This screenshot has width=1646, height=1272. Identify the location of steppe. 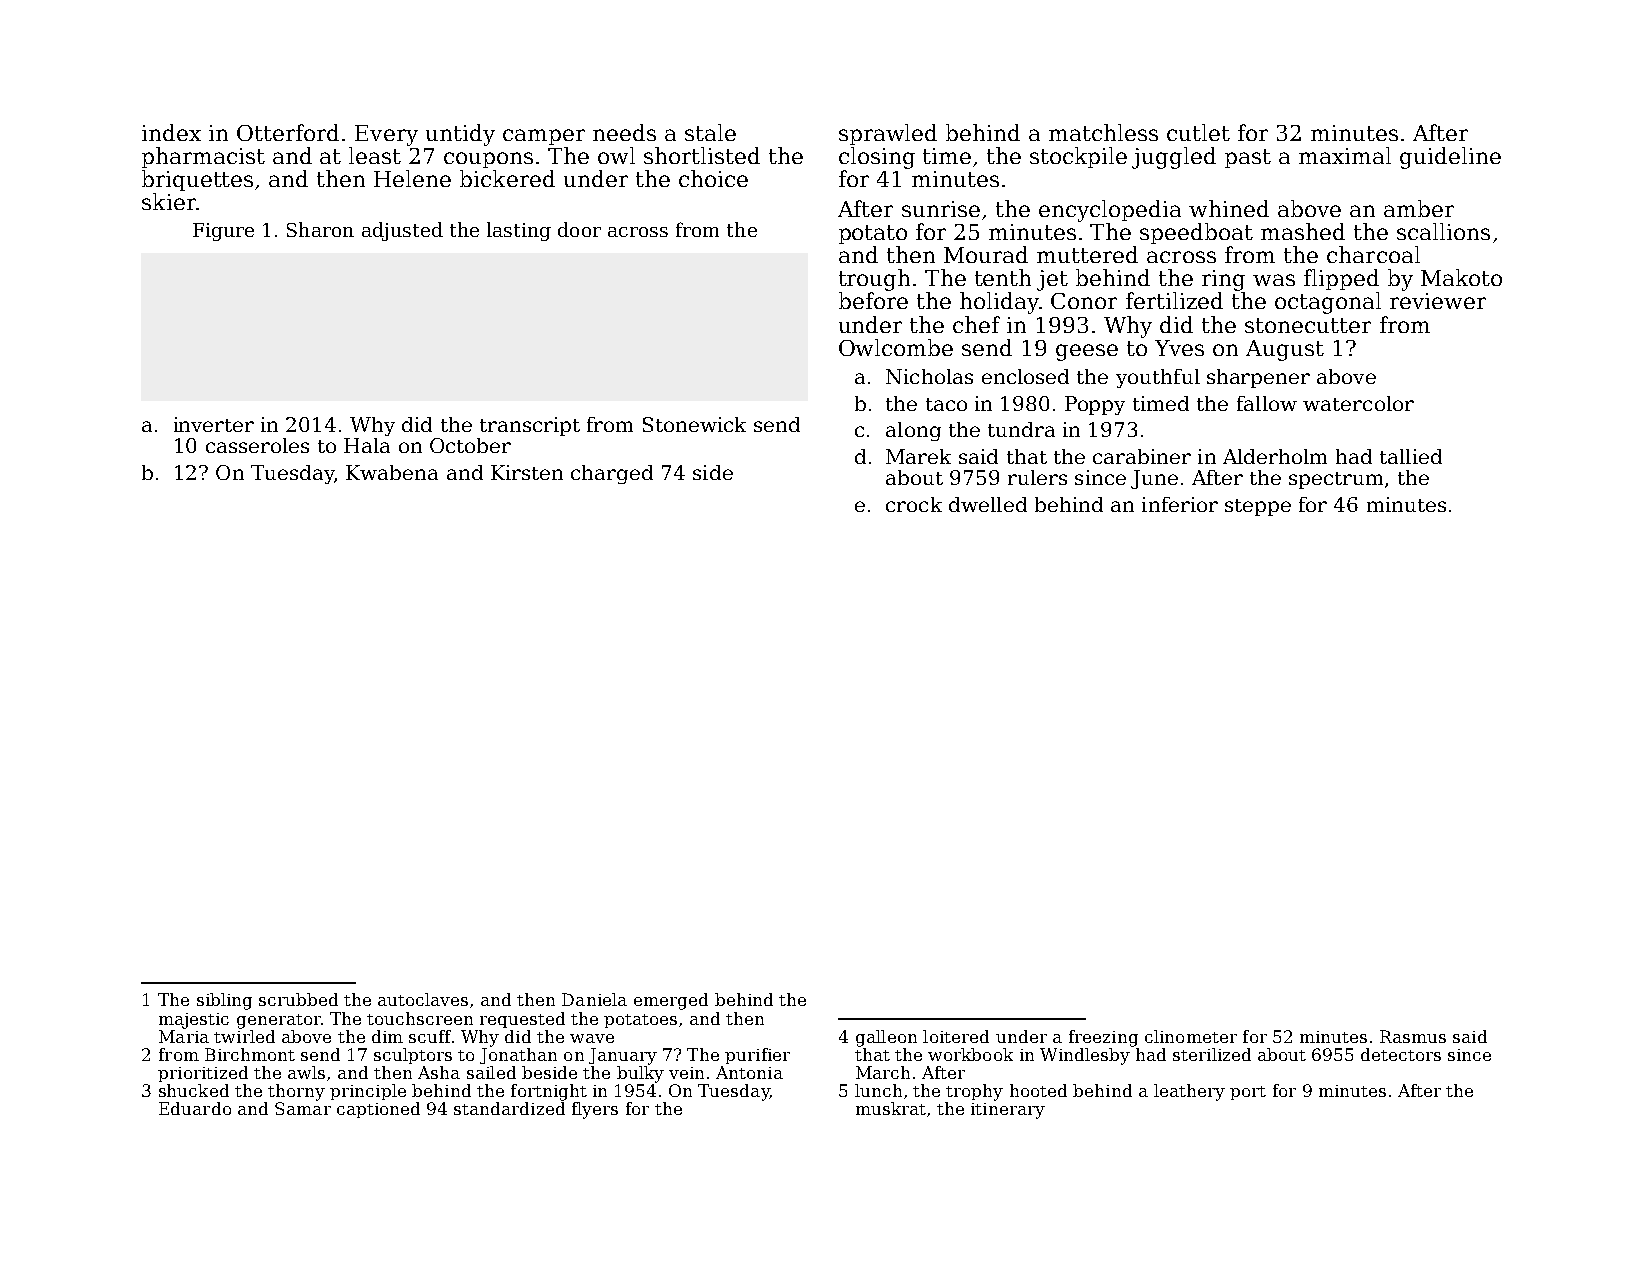
(1258, 507).
